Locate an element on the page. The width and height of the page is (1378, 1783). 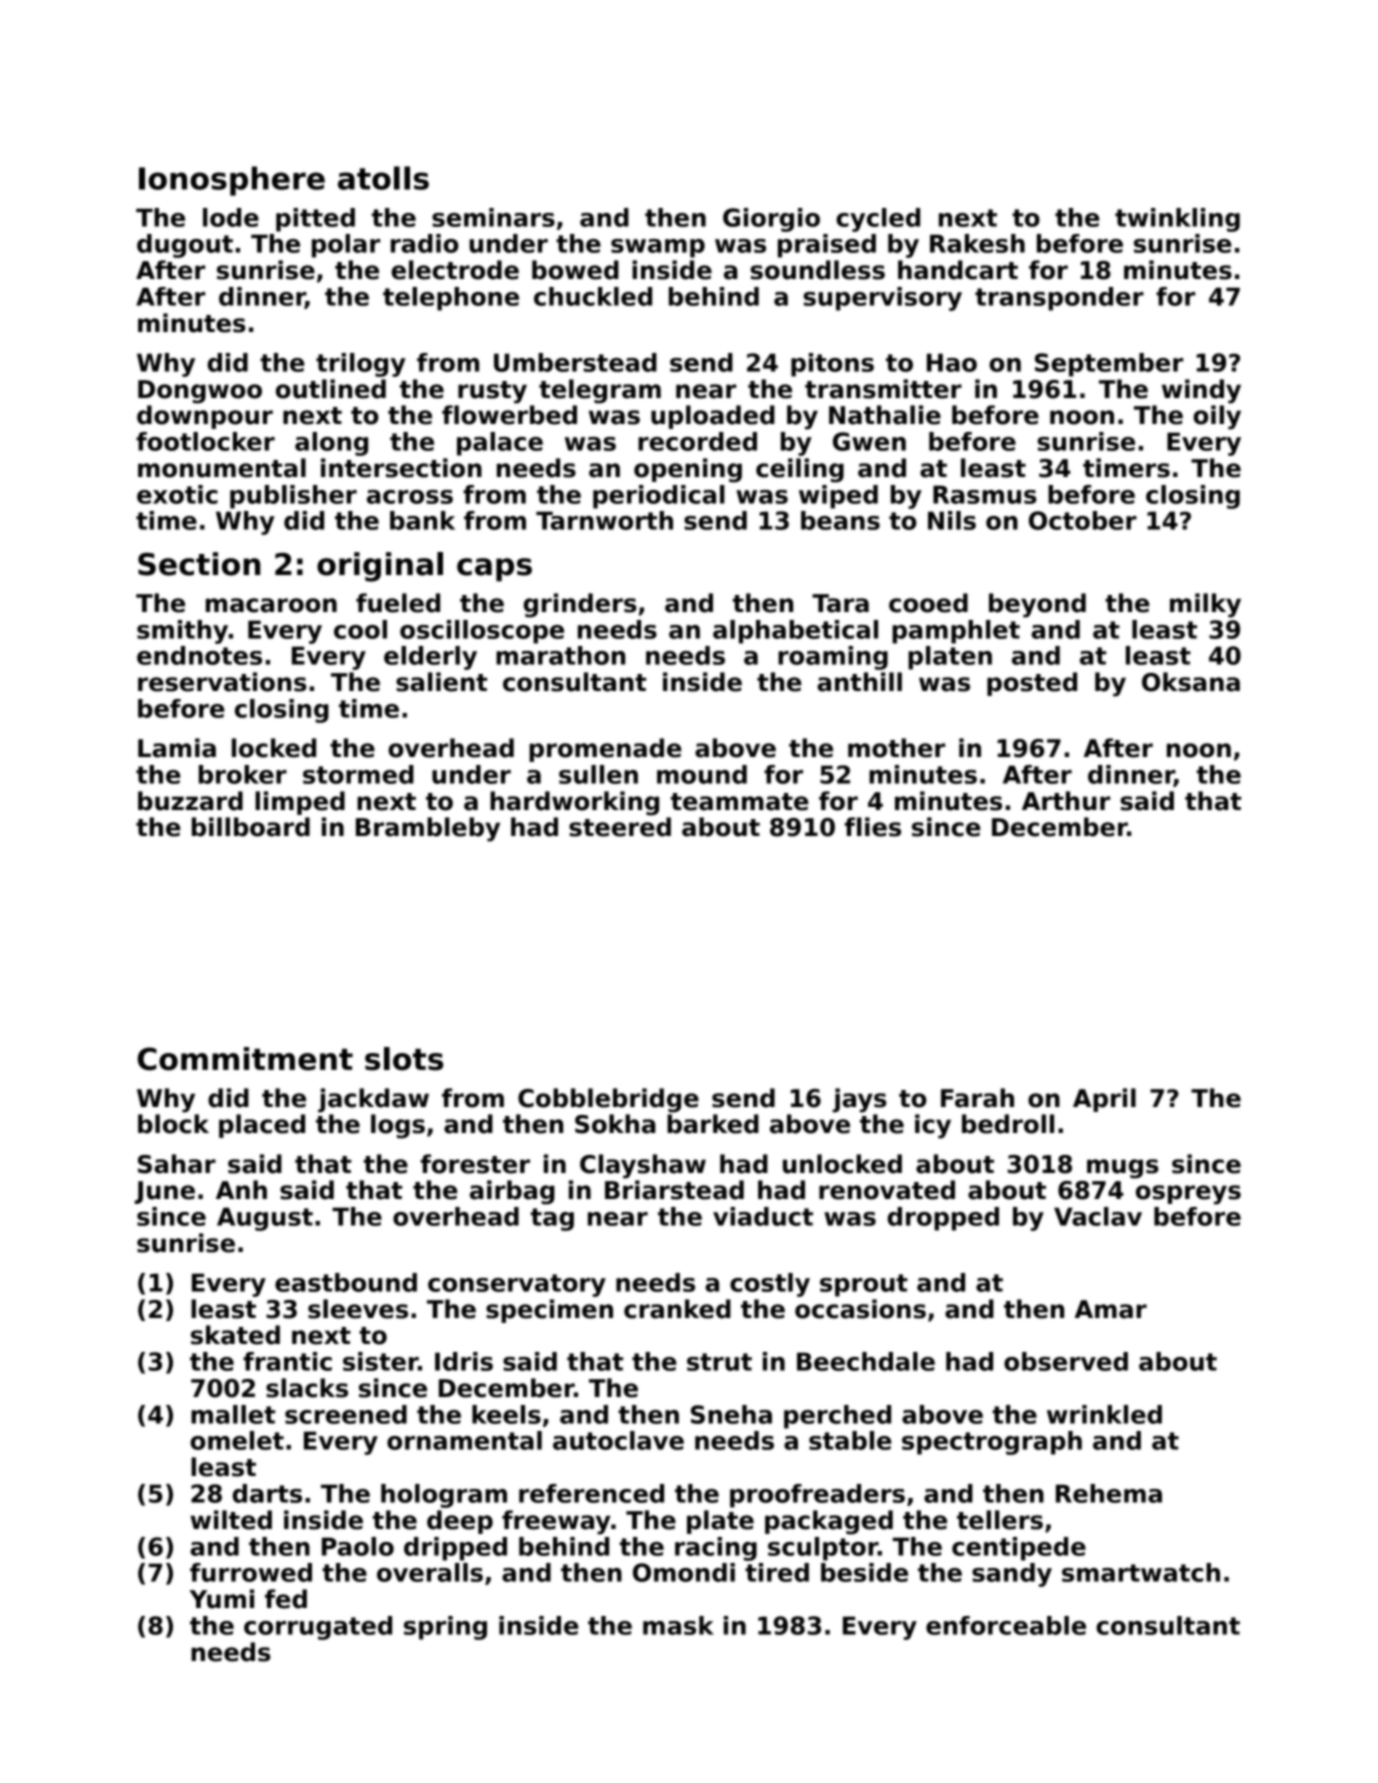
ospreys is located at coordinates (1188, 1195).
